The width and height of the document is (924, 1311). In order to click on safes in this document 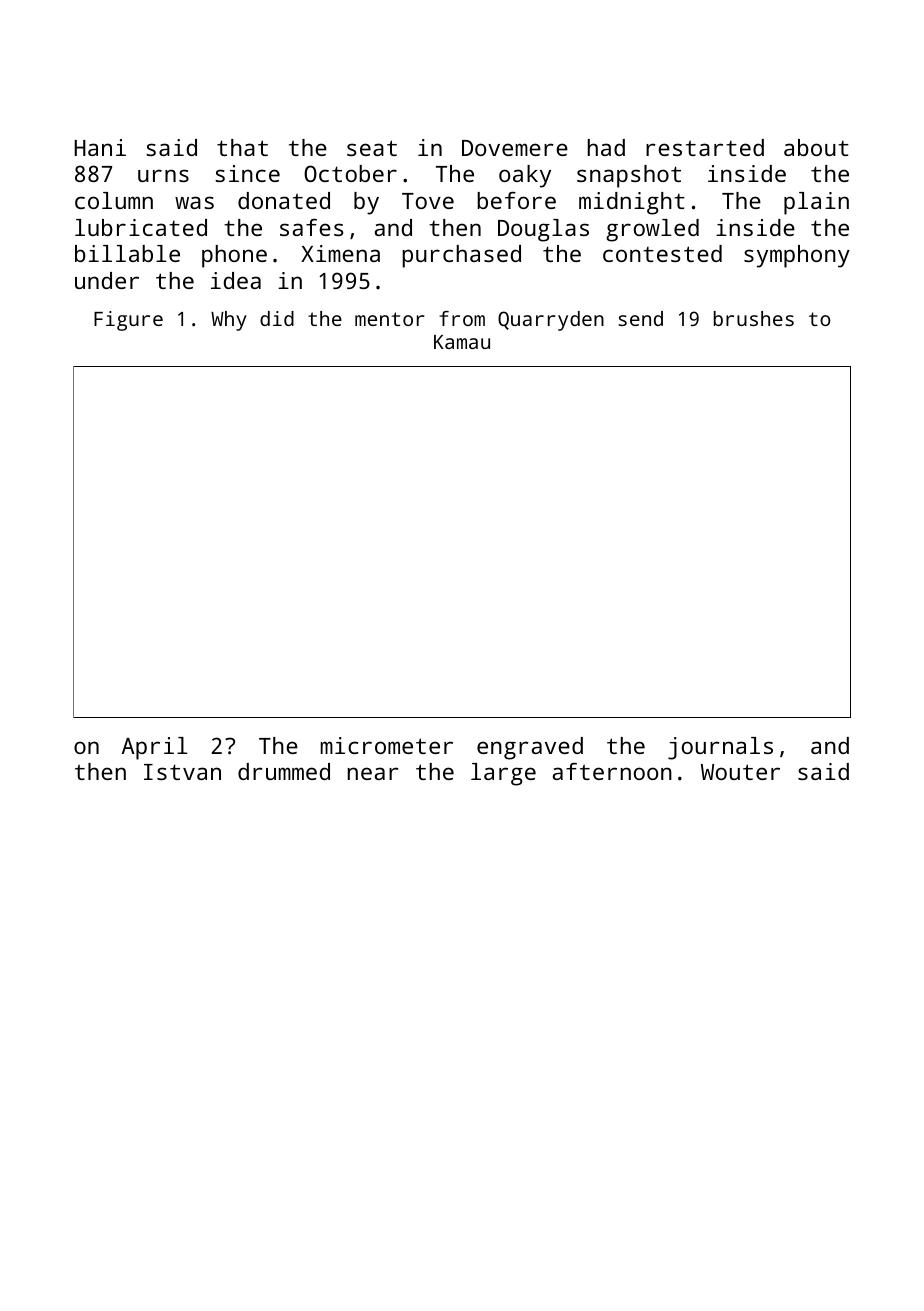, I will do `click(311, 227)`.
